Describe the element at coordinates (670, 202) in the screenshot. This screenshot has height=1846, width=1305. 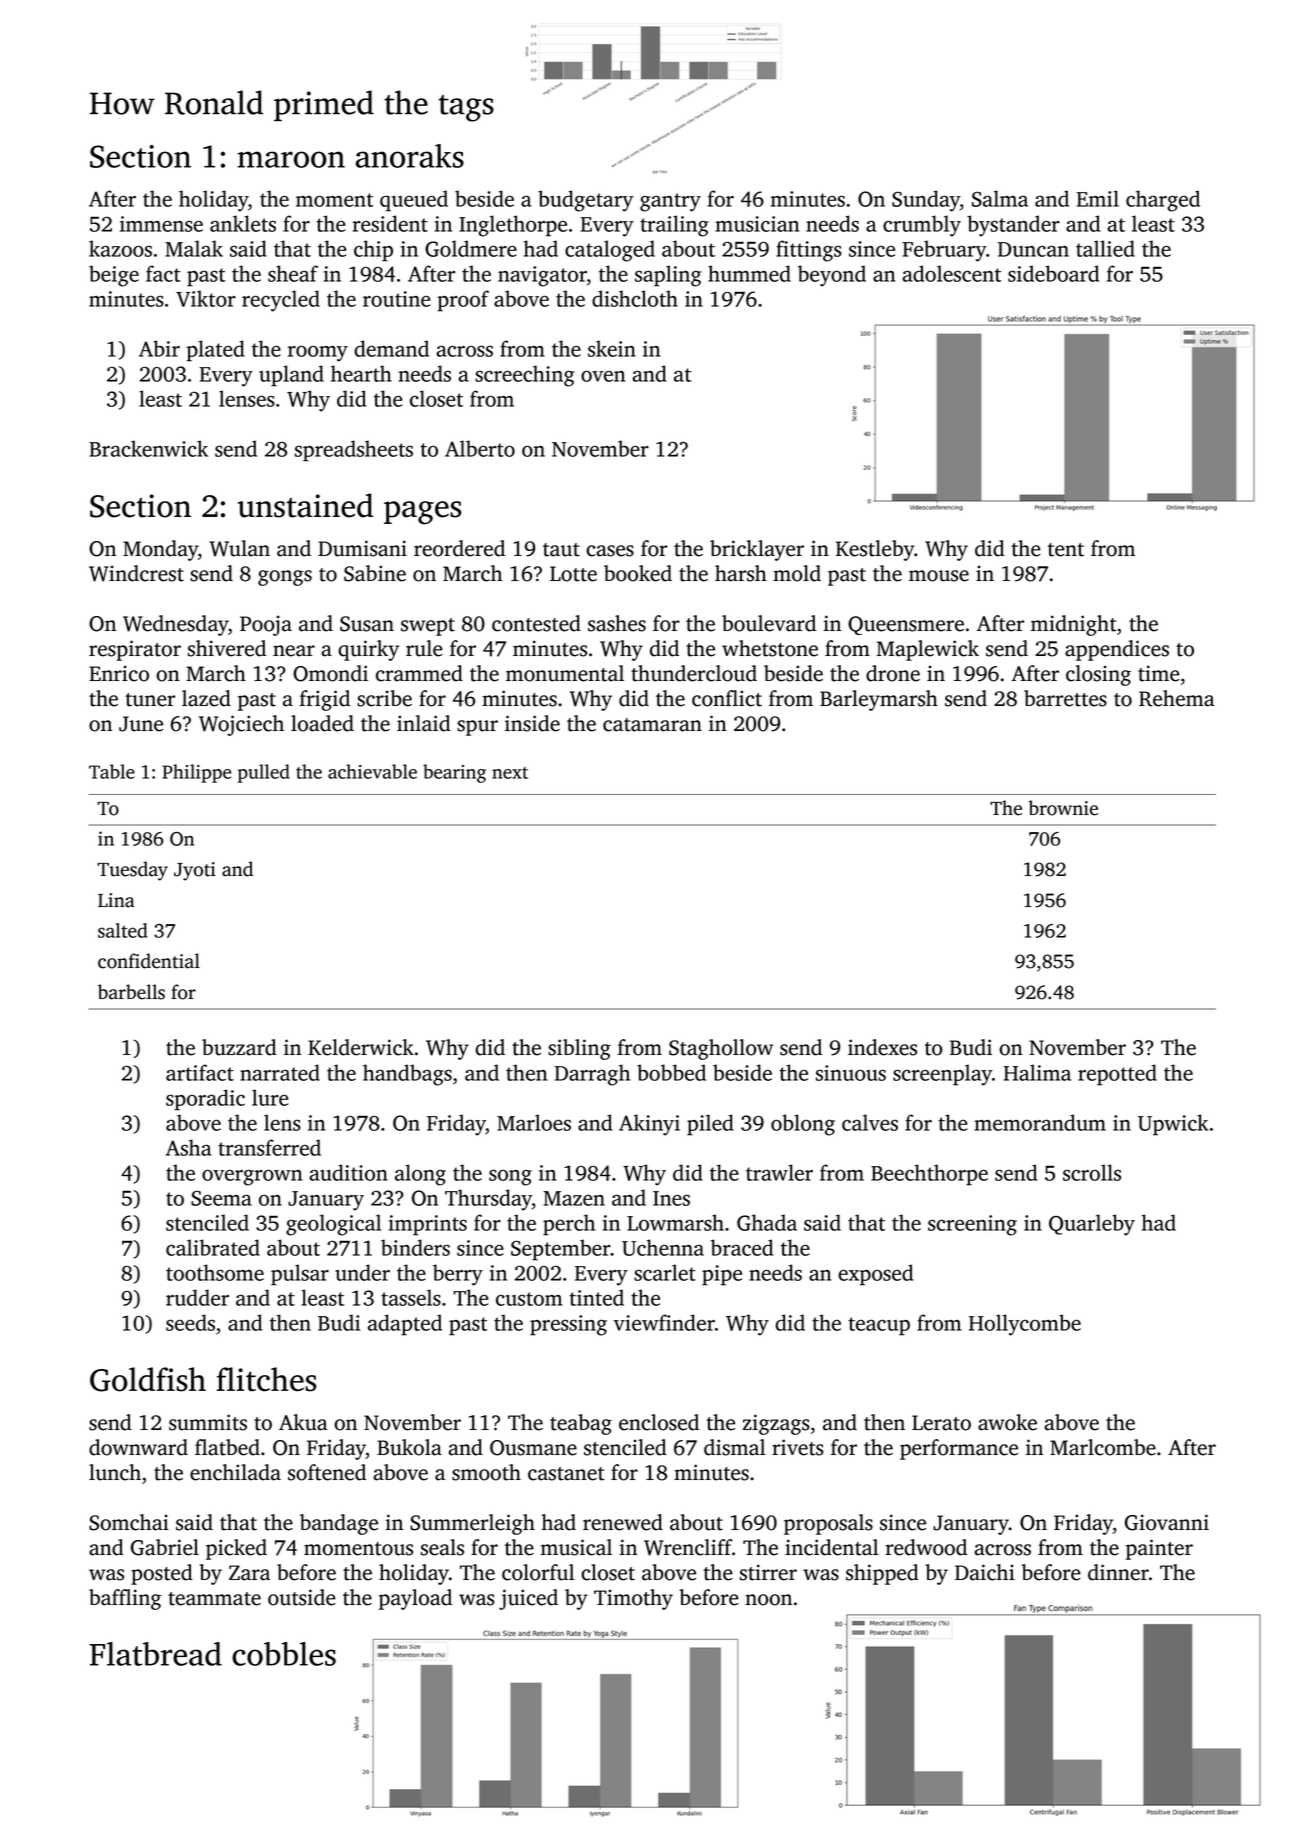
I see `gantry` at that location.
